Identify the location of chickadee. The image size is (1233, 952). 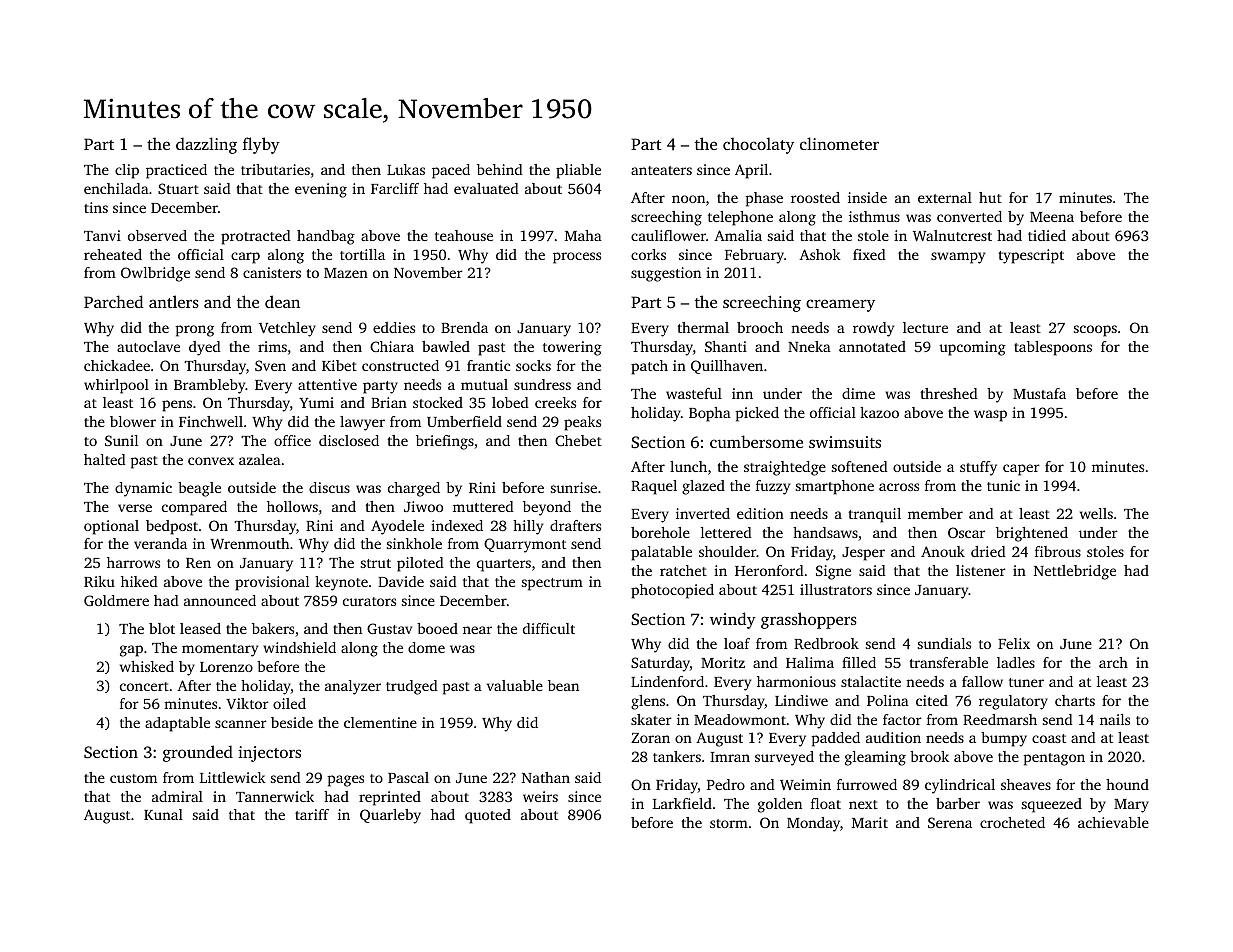
(117, 365).
